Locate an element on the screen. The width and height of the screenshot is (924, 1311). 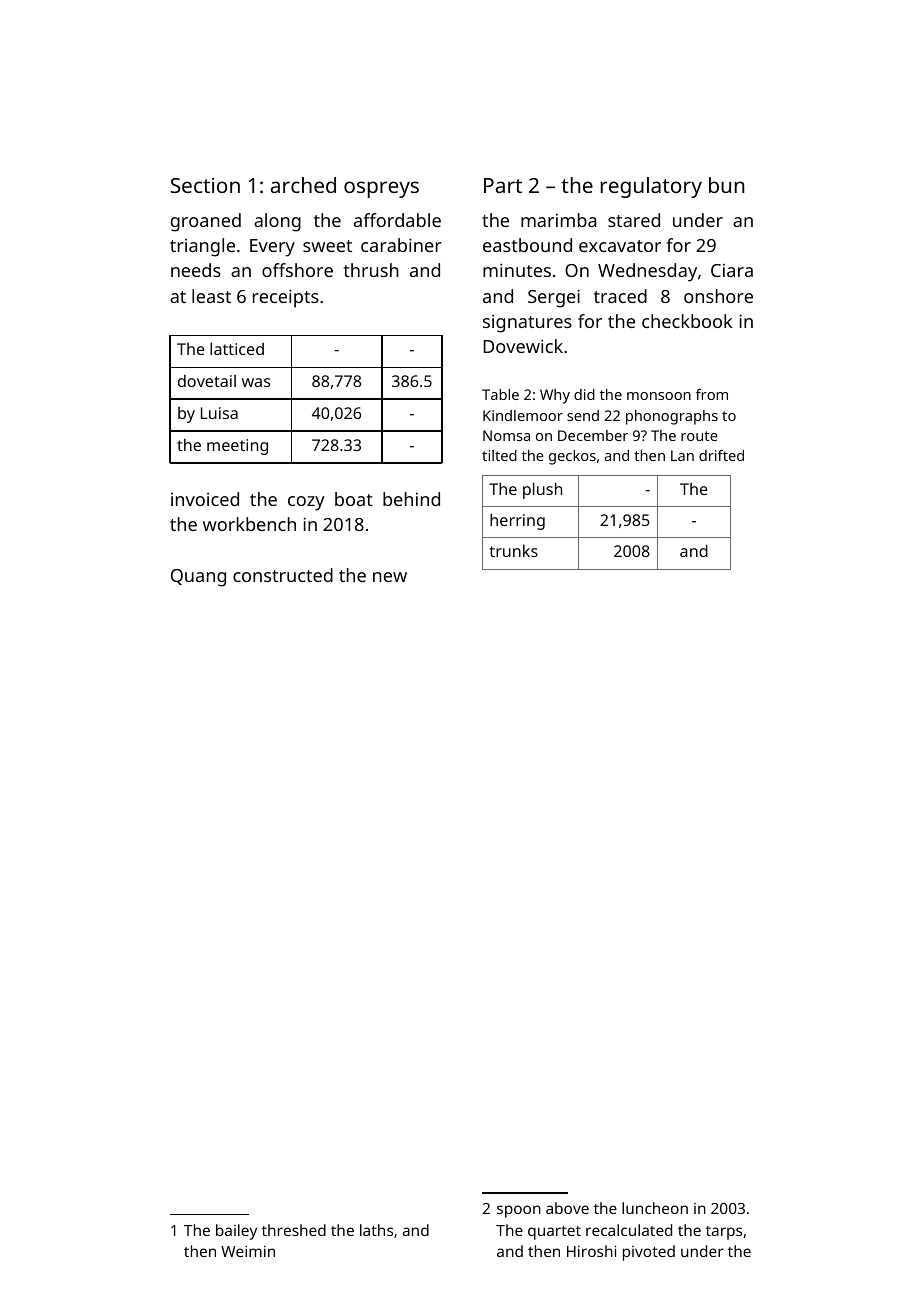
threshed is located at coordinates (294, 1230).
